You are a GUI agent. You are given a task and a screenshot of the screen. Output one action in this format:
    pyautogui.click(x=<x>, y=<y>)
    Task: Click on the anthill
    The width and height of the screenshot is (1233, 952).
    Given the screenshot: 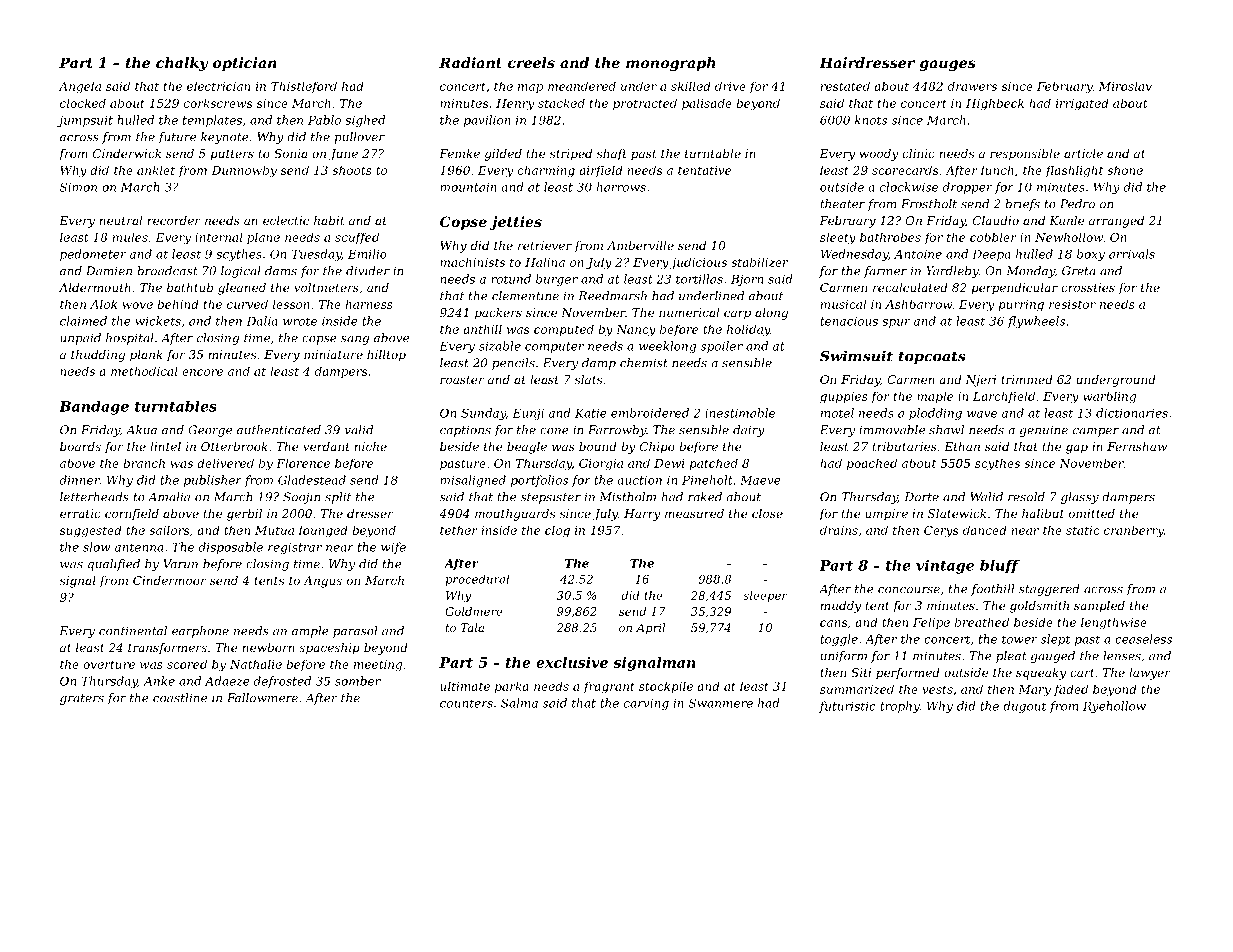 What is the action you would take?
    pyautogui.click(x=482, y=329)
